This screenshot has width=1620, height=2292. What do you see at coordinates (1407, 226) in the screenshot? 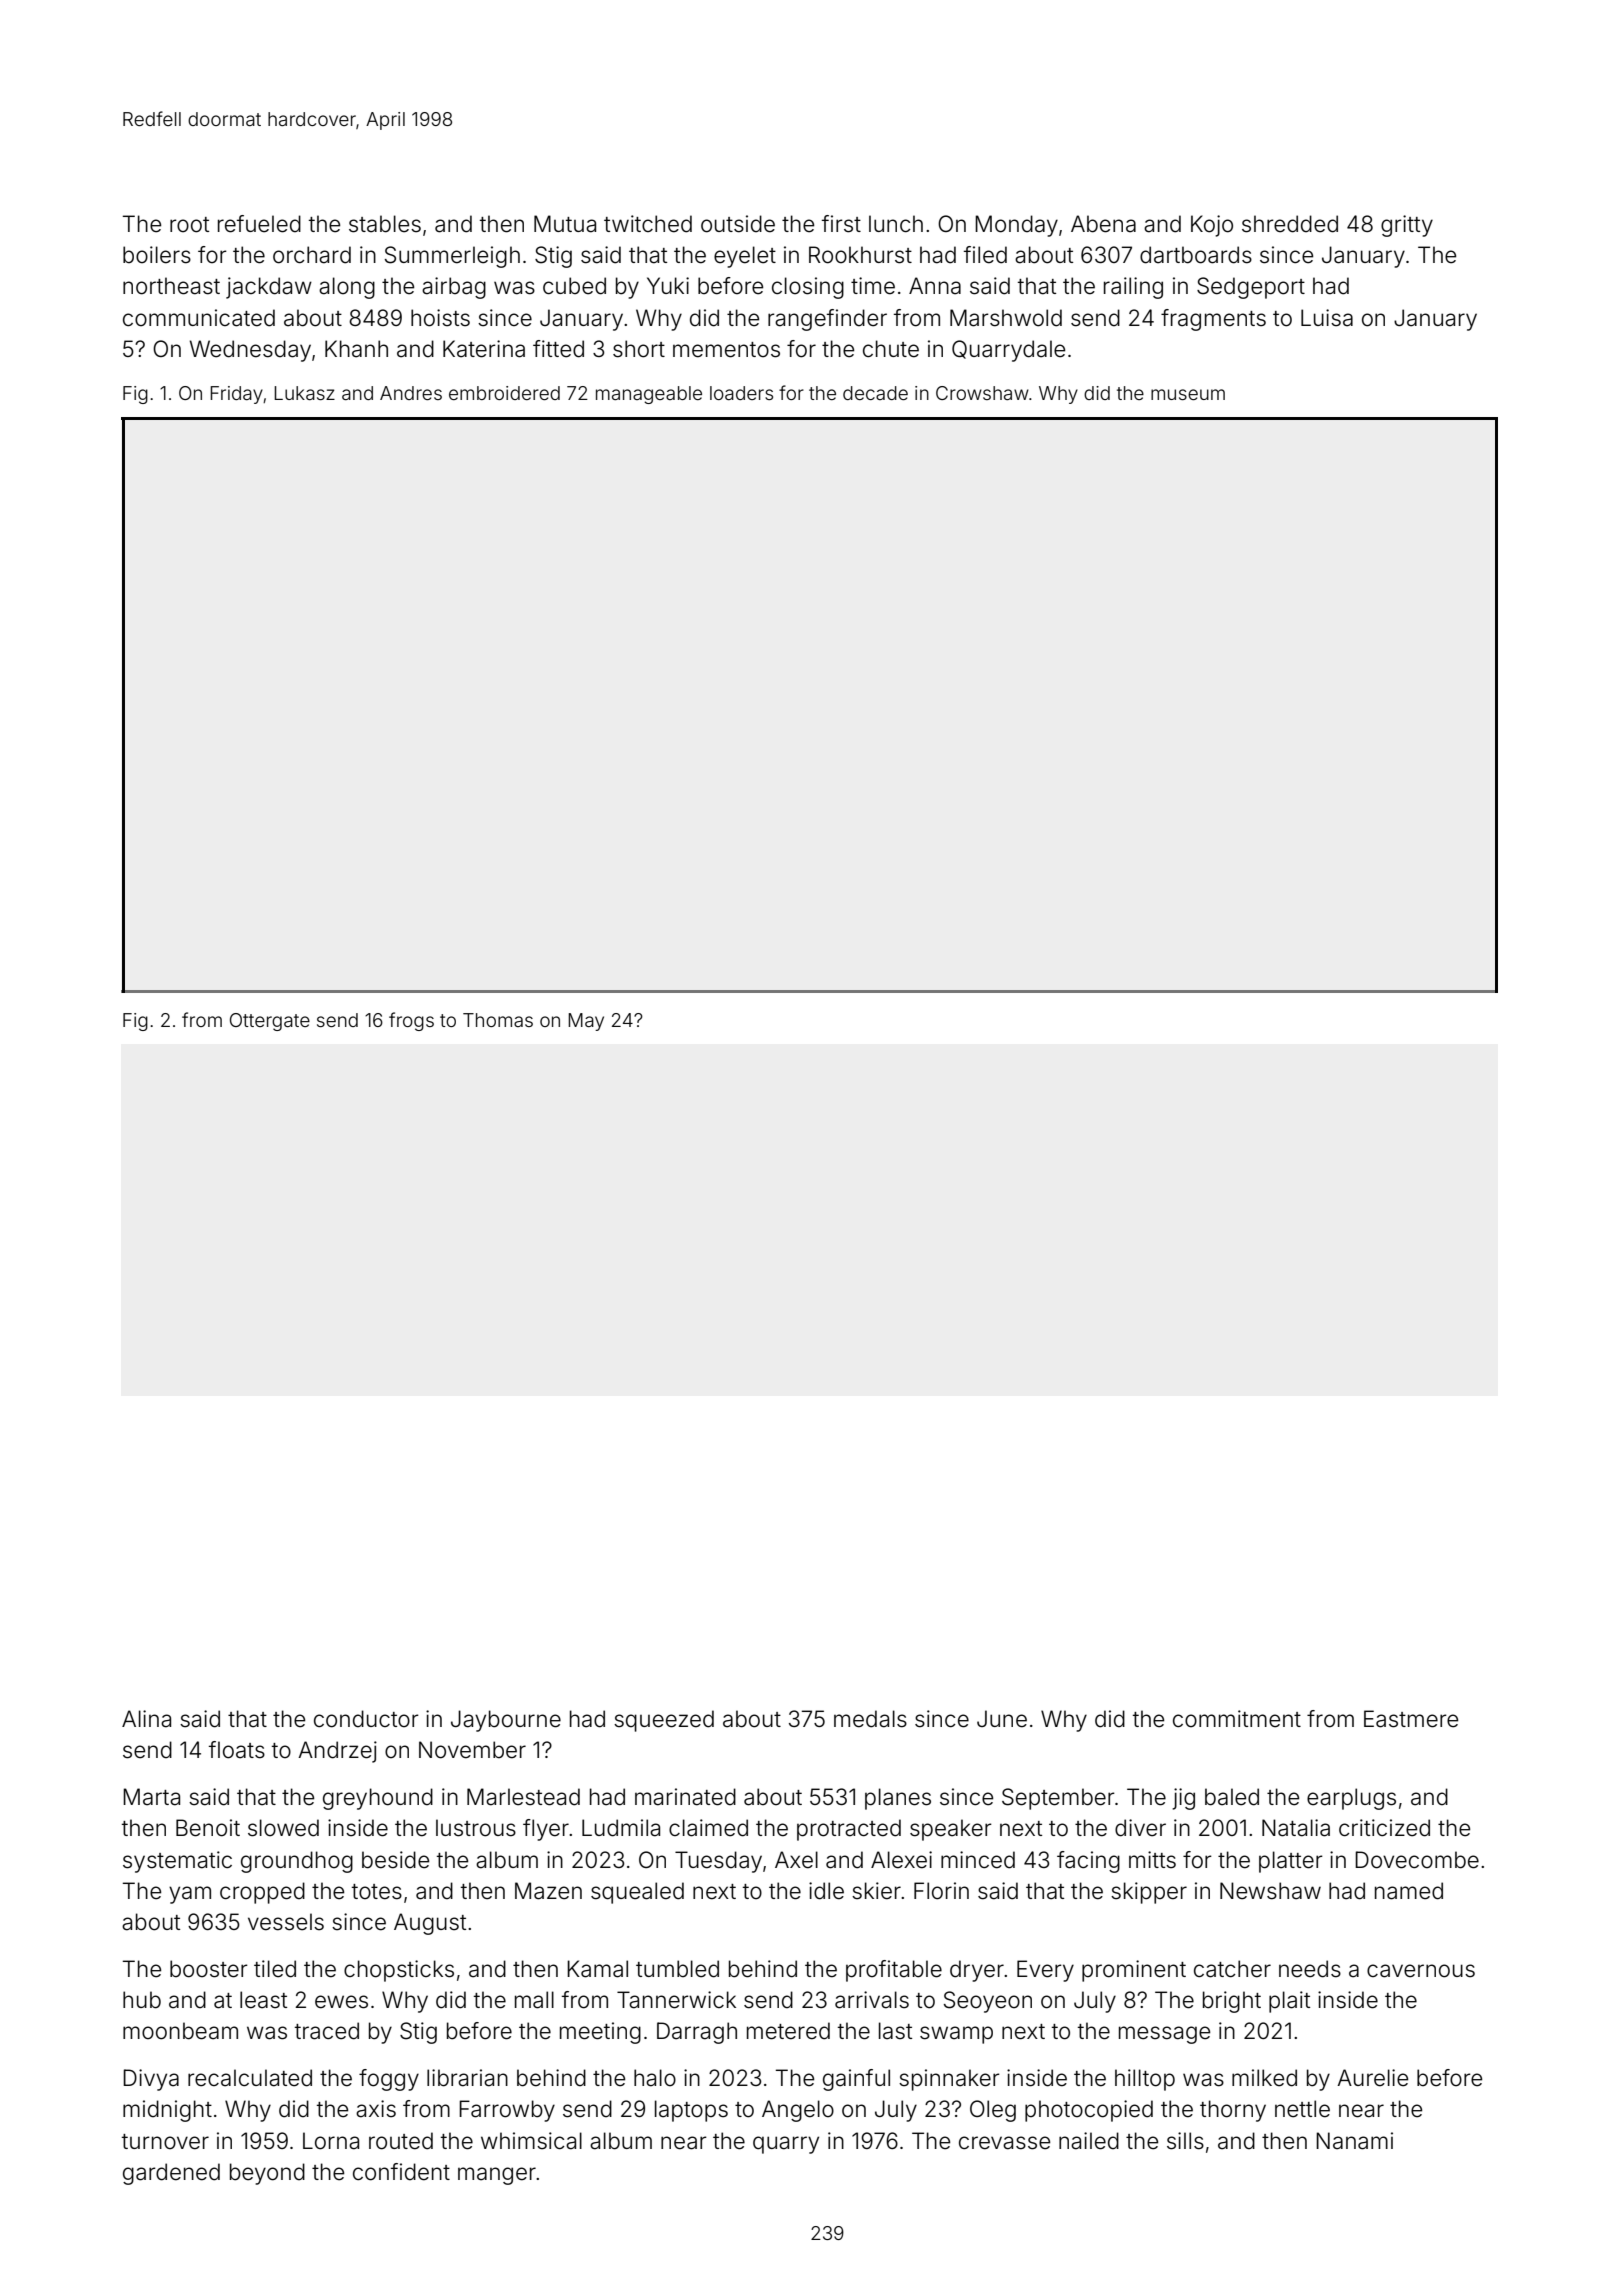
I see `gritty` at bounding box center [1407, 226].
